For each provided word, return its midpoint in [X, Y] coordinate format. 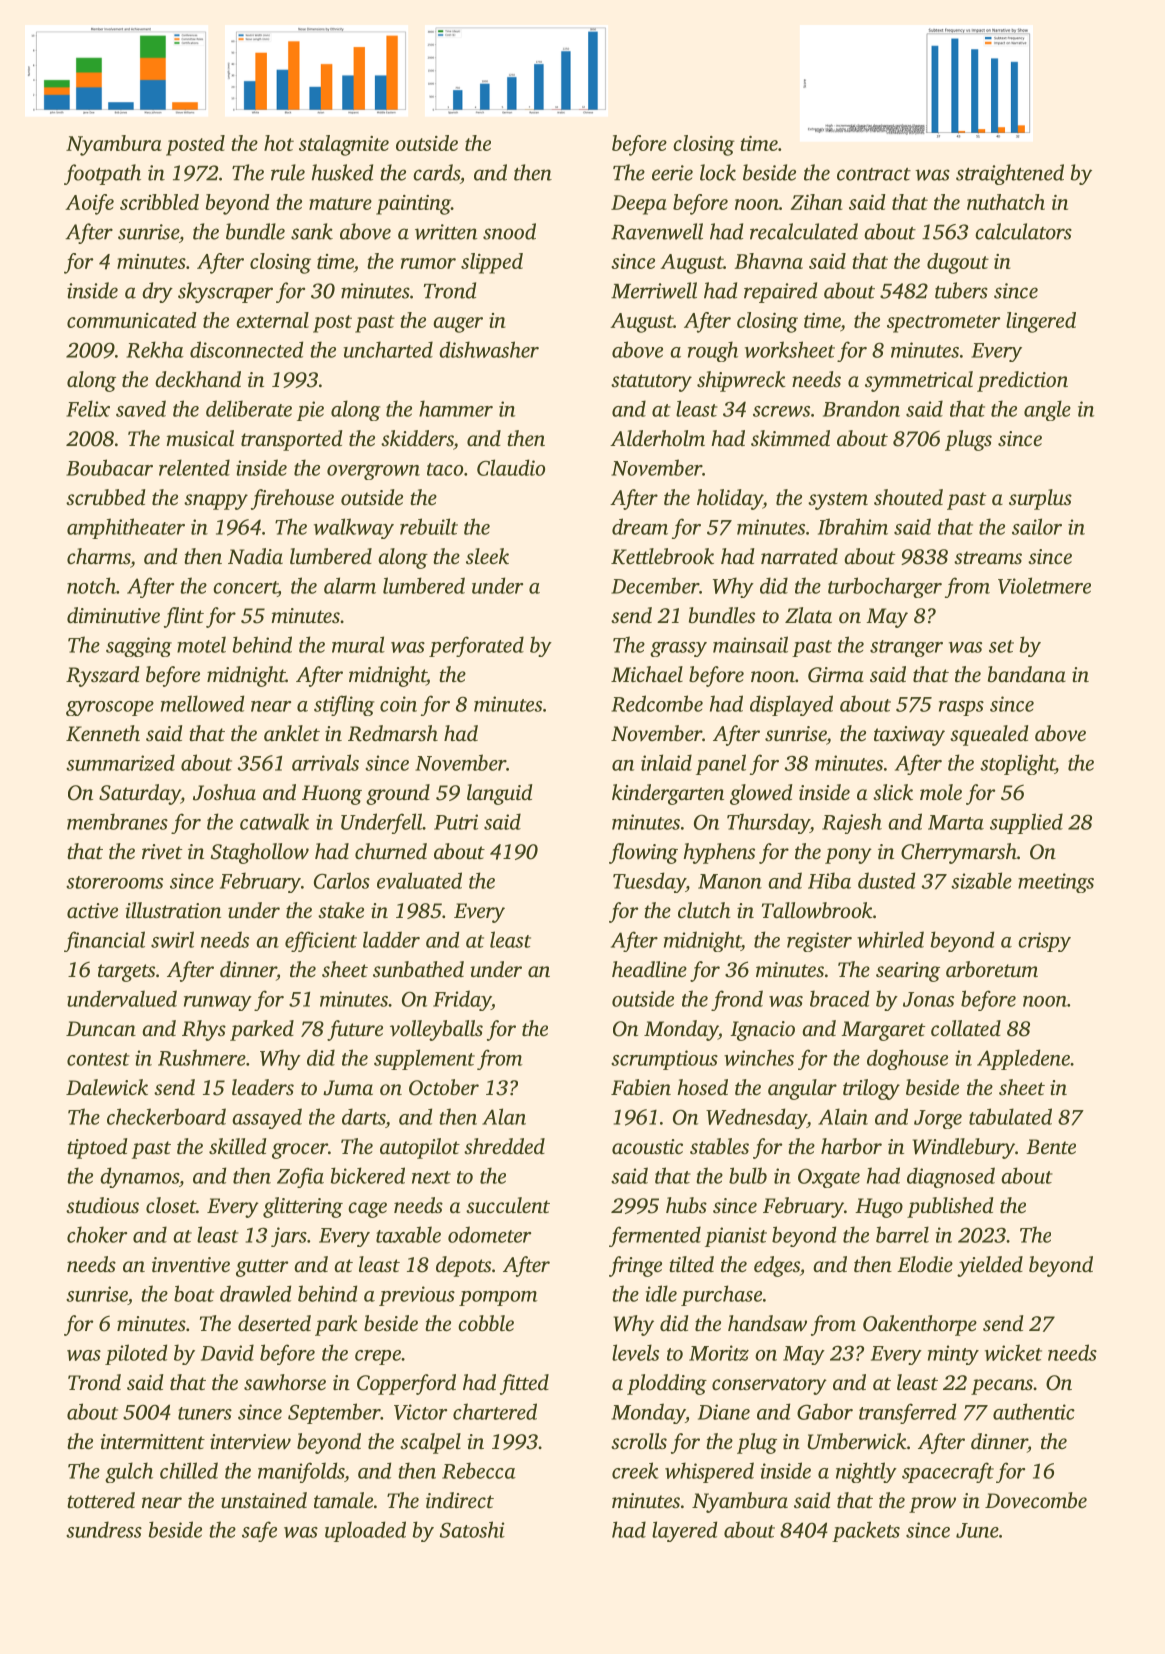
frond [737, 1000]
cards [436, 172]
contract [874, 174]
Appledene [1023, 1059]
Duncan [101, 1028]
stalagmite [344, 145]
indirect [460, 1500]
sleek [487, 556]
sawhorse [285, 1382]
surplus [1040, 499]
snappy [216, 502]
